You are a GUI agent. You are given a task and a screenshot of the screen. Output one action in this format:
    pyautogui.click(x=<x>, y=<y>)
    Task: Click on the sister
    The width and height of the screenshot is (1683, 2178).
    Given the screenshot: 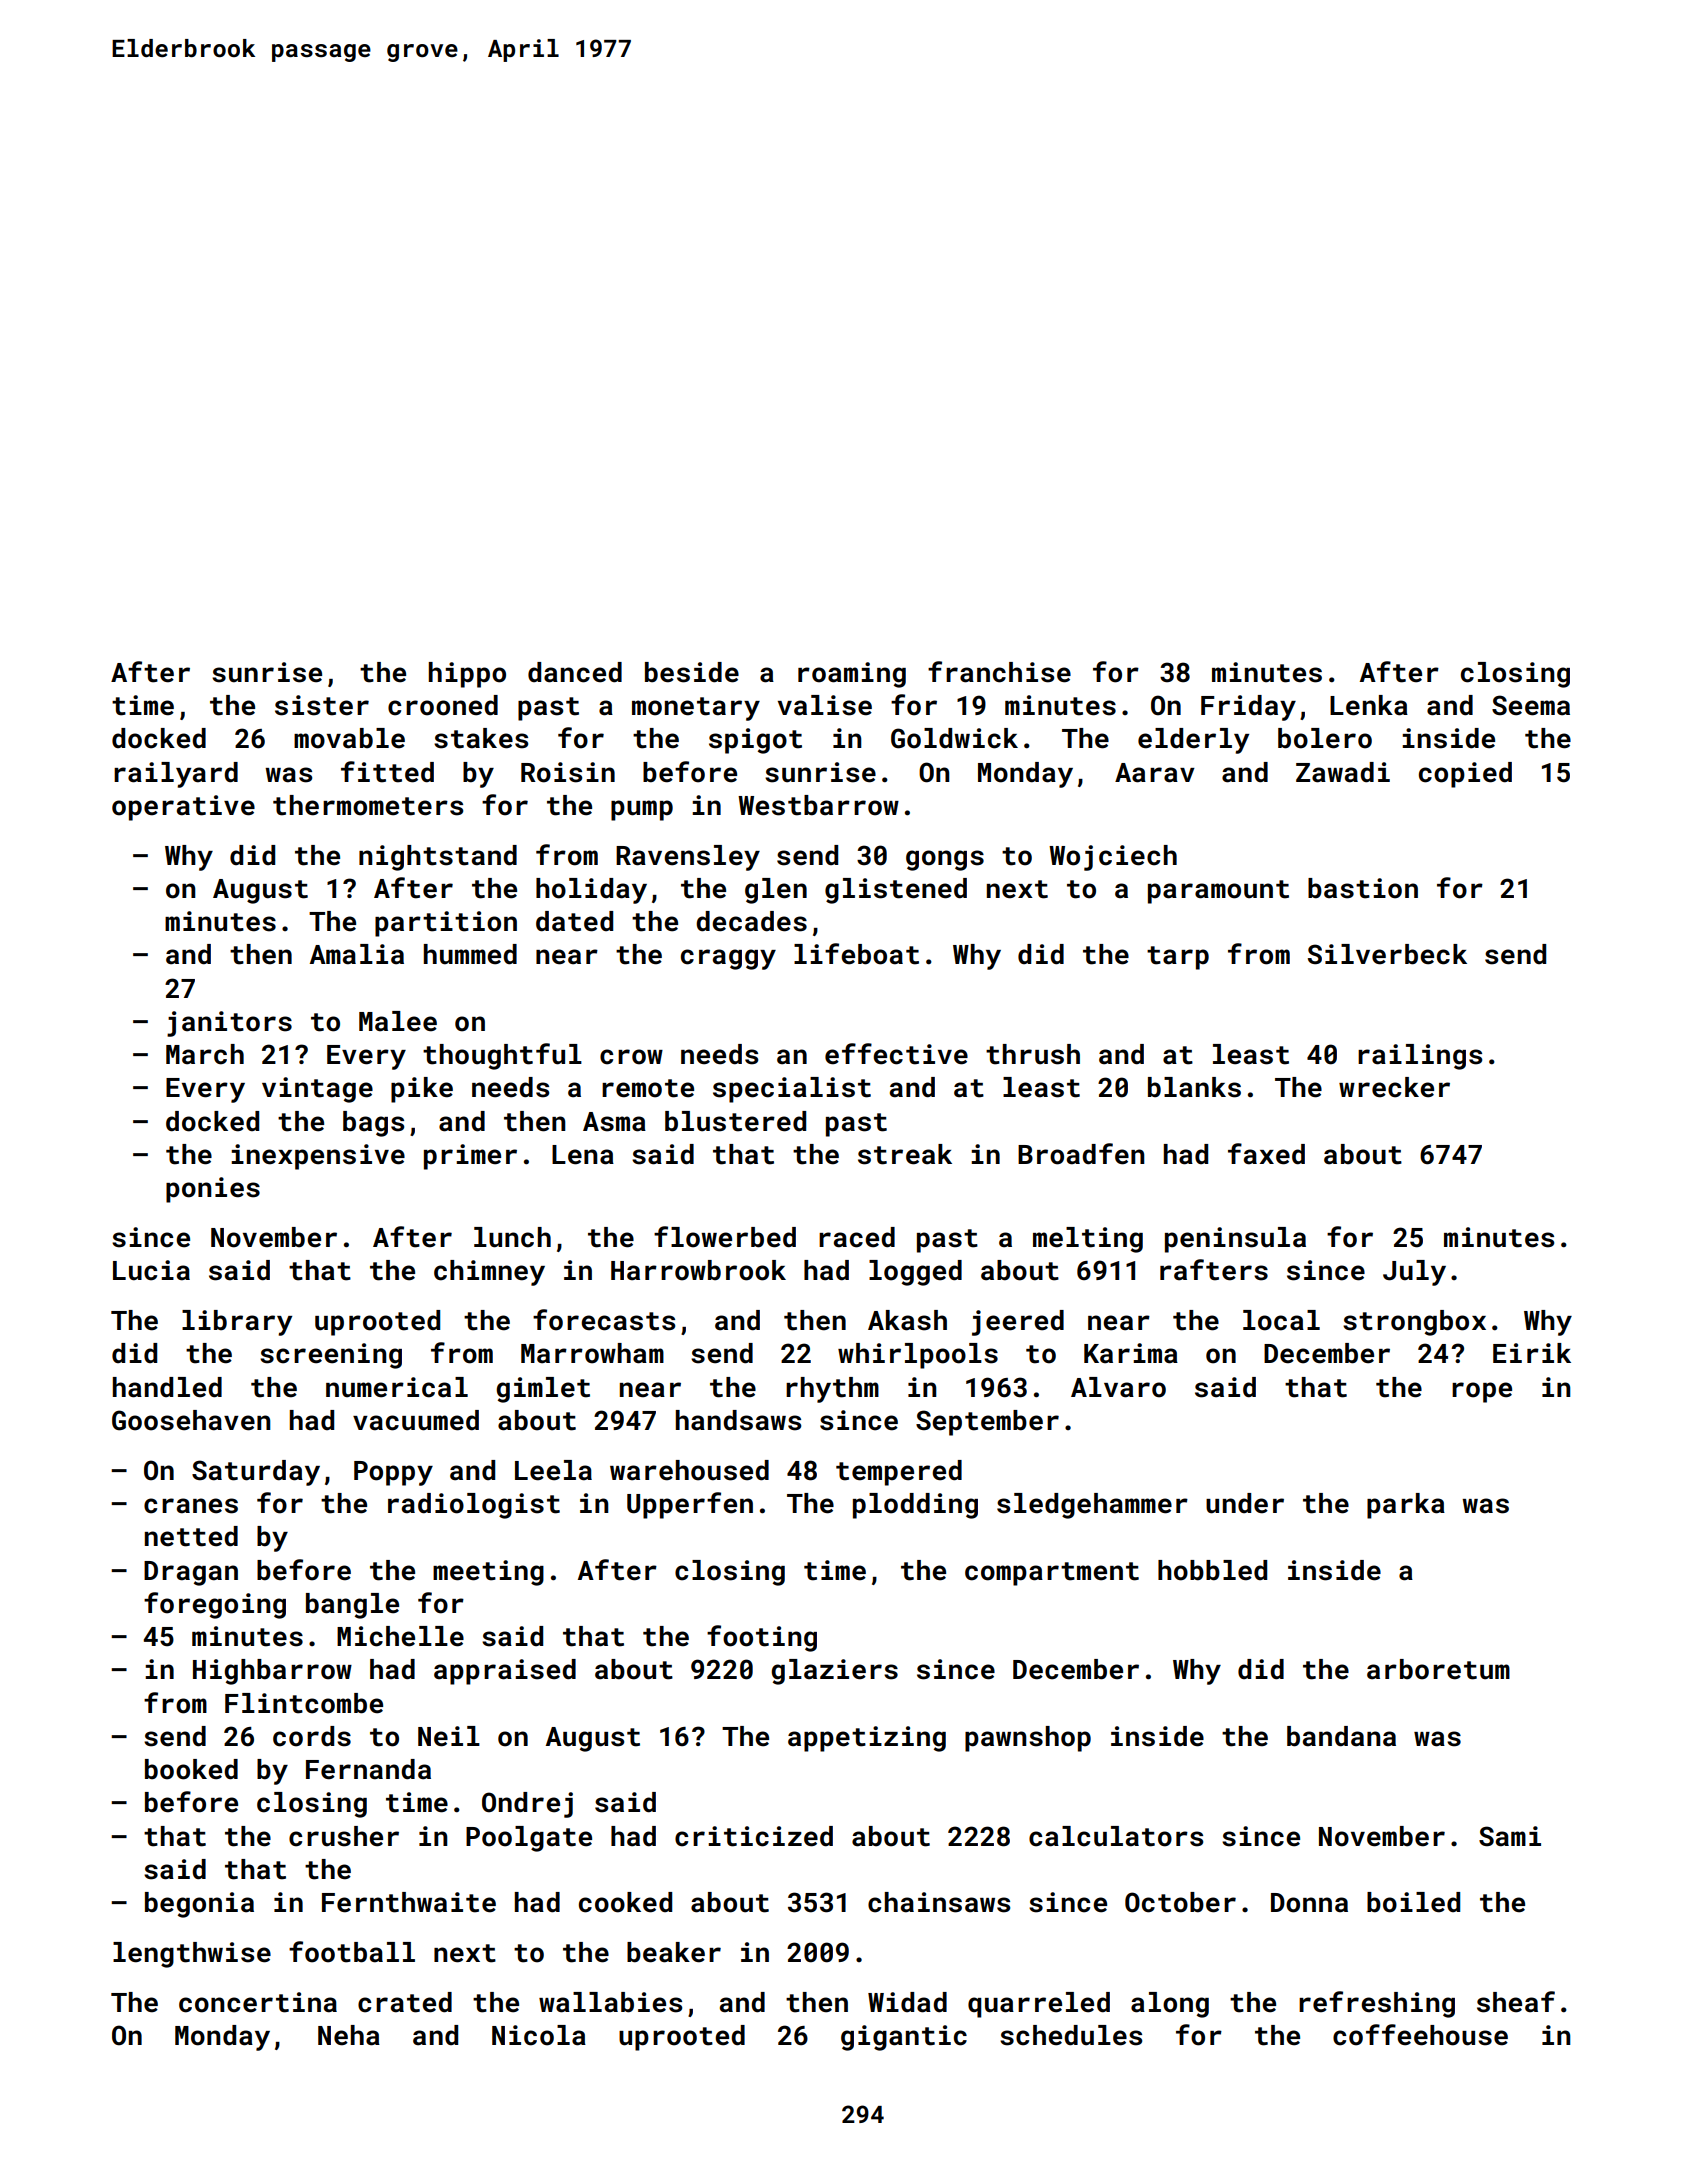 What is the action you would take?
    pyautogui.click(x=322, y=705)
